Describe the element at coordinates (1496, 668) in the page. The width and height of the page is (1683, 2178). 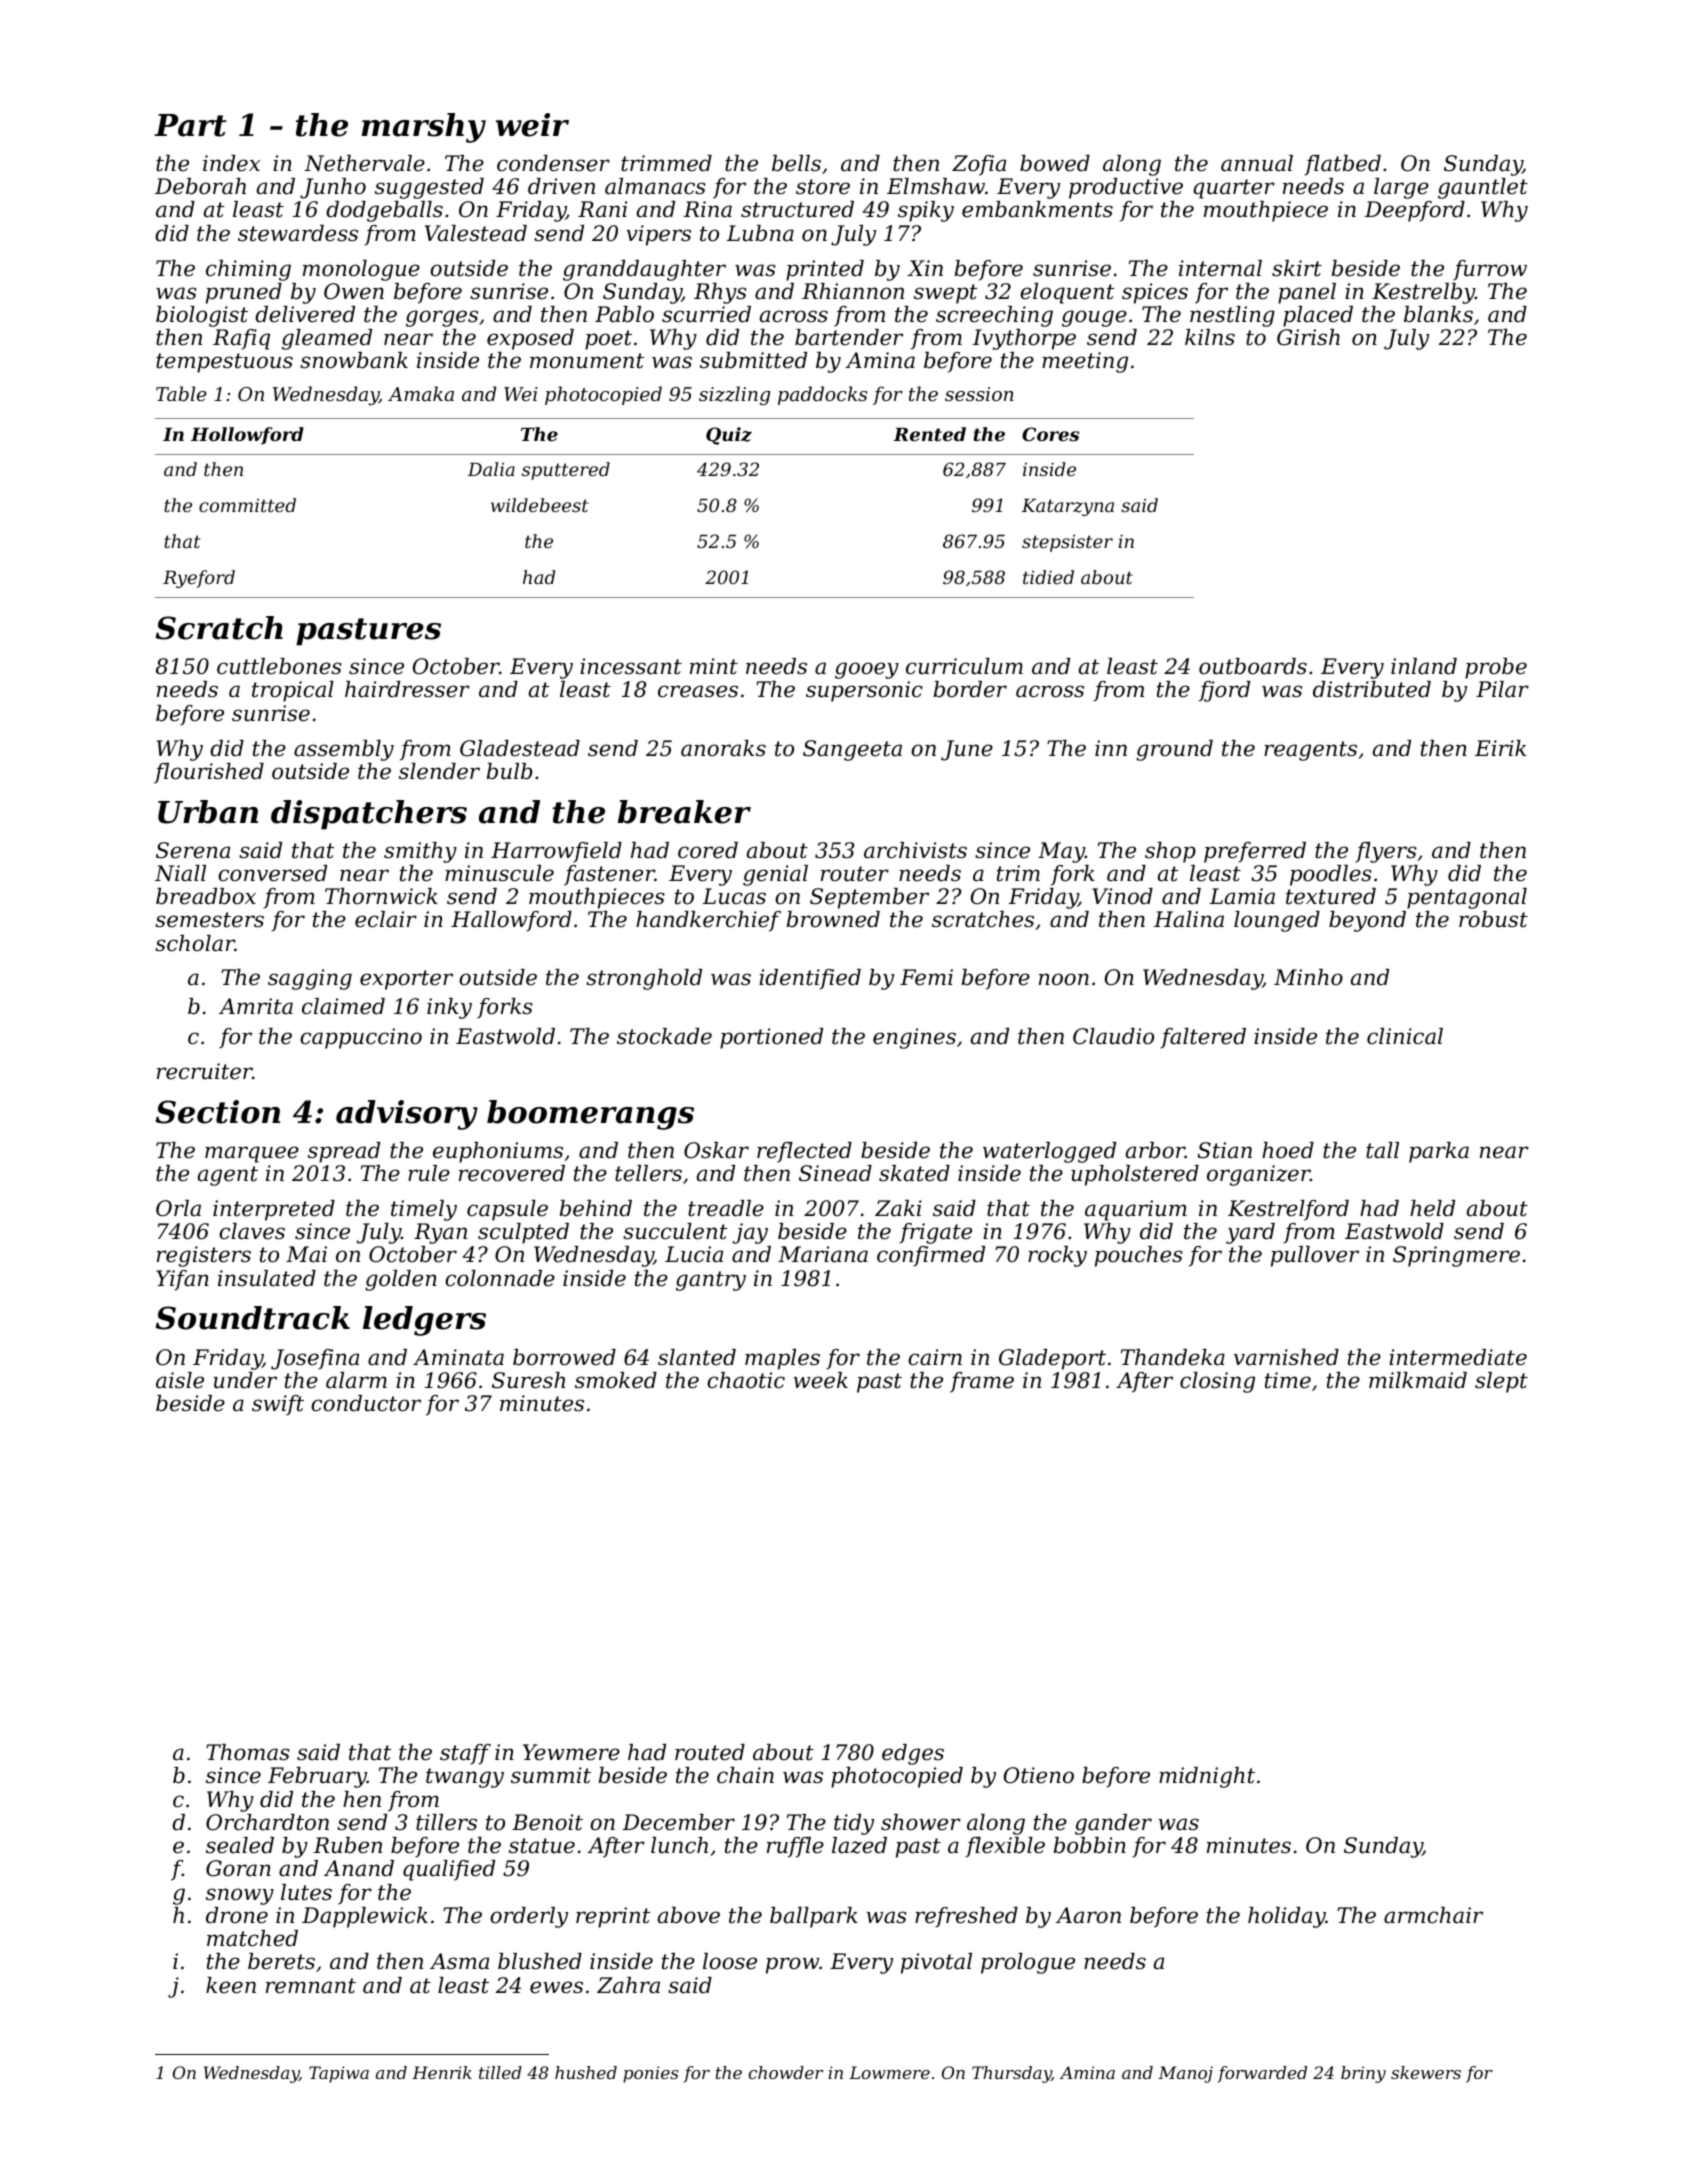
I see `probe` at that location.
